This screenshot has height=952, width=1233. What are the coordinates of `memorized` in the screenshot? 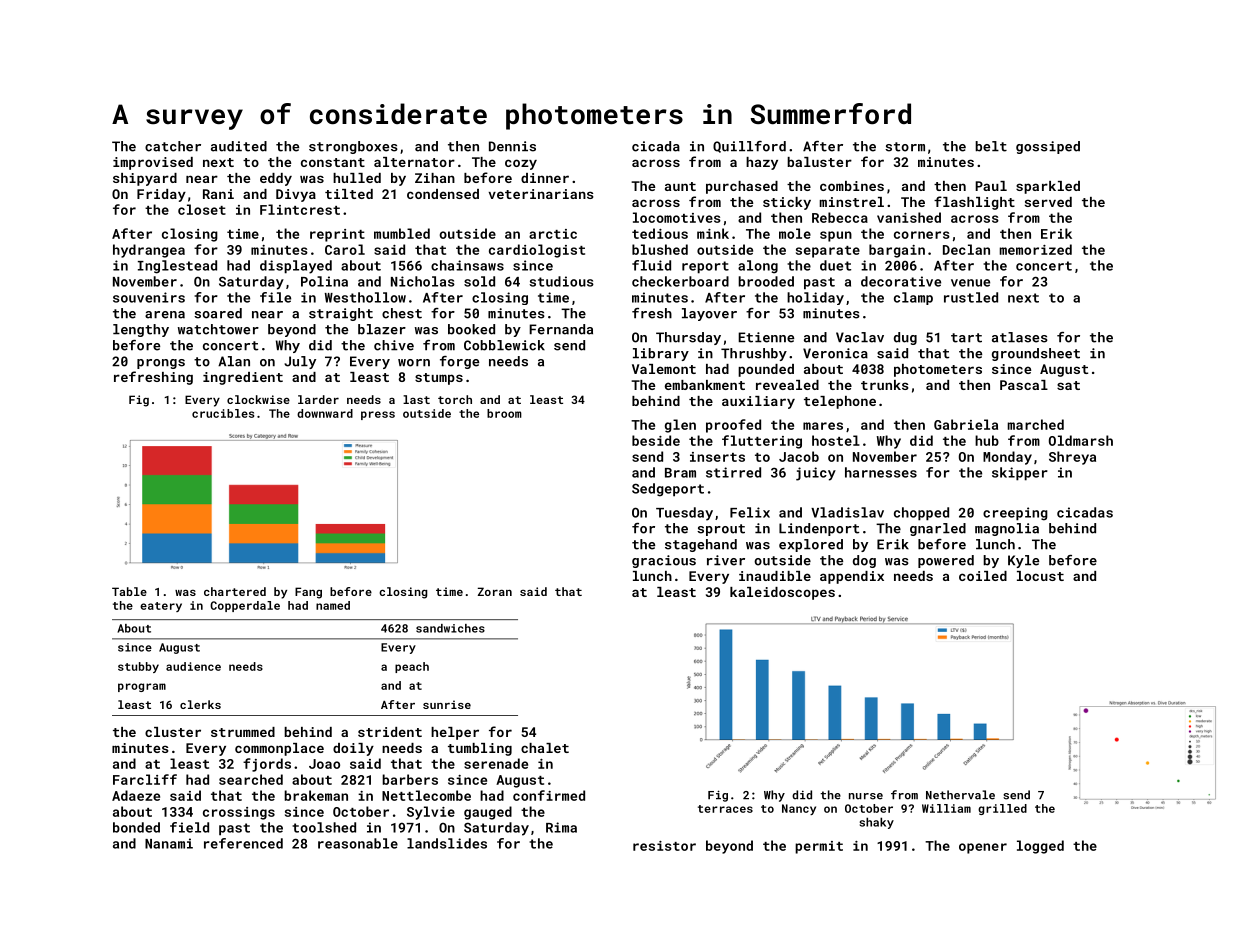 It's located at (1036, 249).
